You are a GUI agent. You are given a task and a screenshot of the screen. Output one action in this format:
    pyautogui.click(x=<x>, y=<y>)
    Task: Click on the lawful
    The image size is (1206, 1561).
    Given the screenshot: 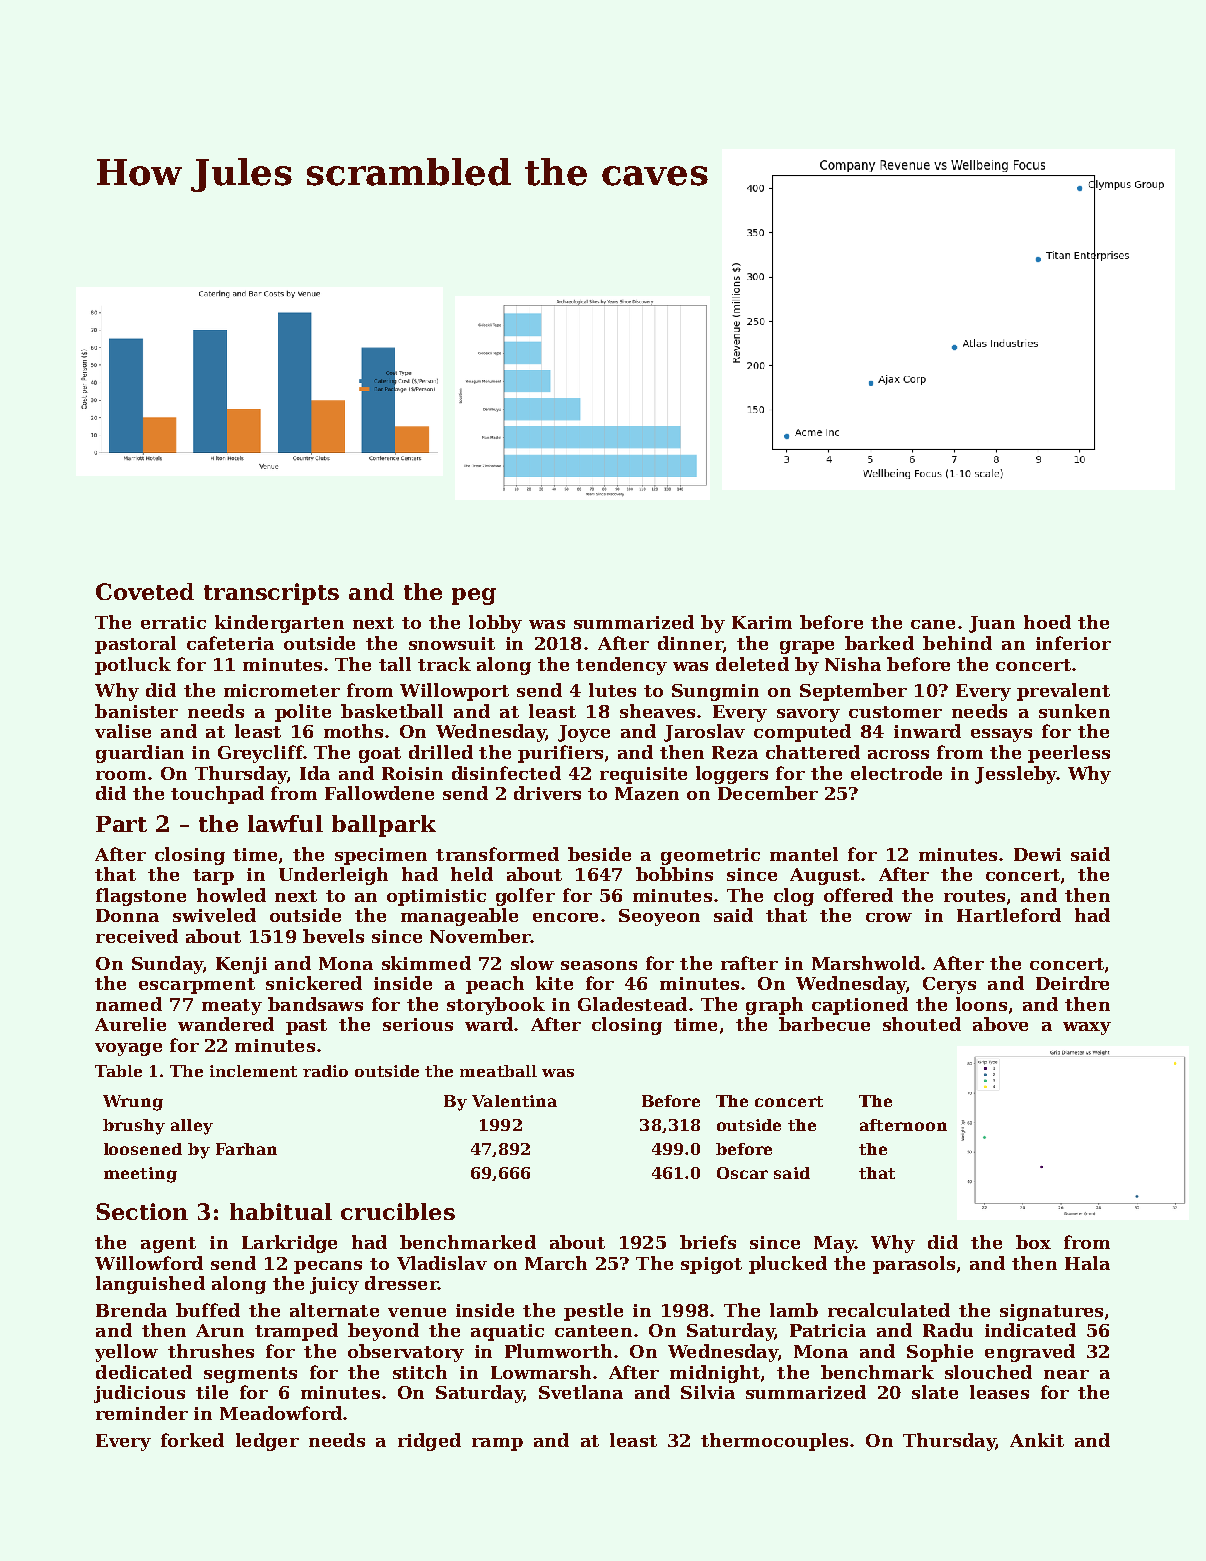 What is the action you would take?
    pyautogui.click(x=285, y=823)
